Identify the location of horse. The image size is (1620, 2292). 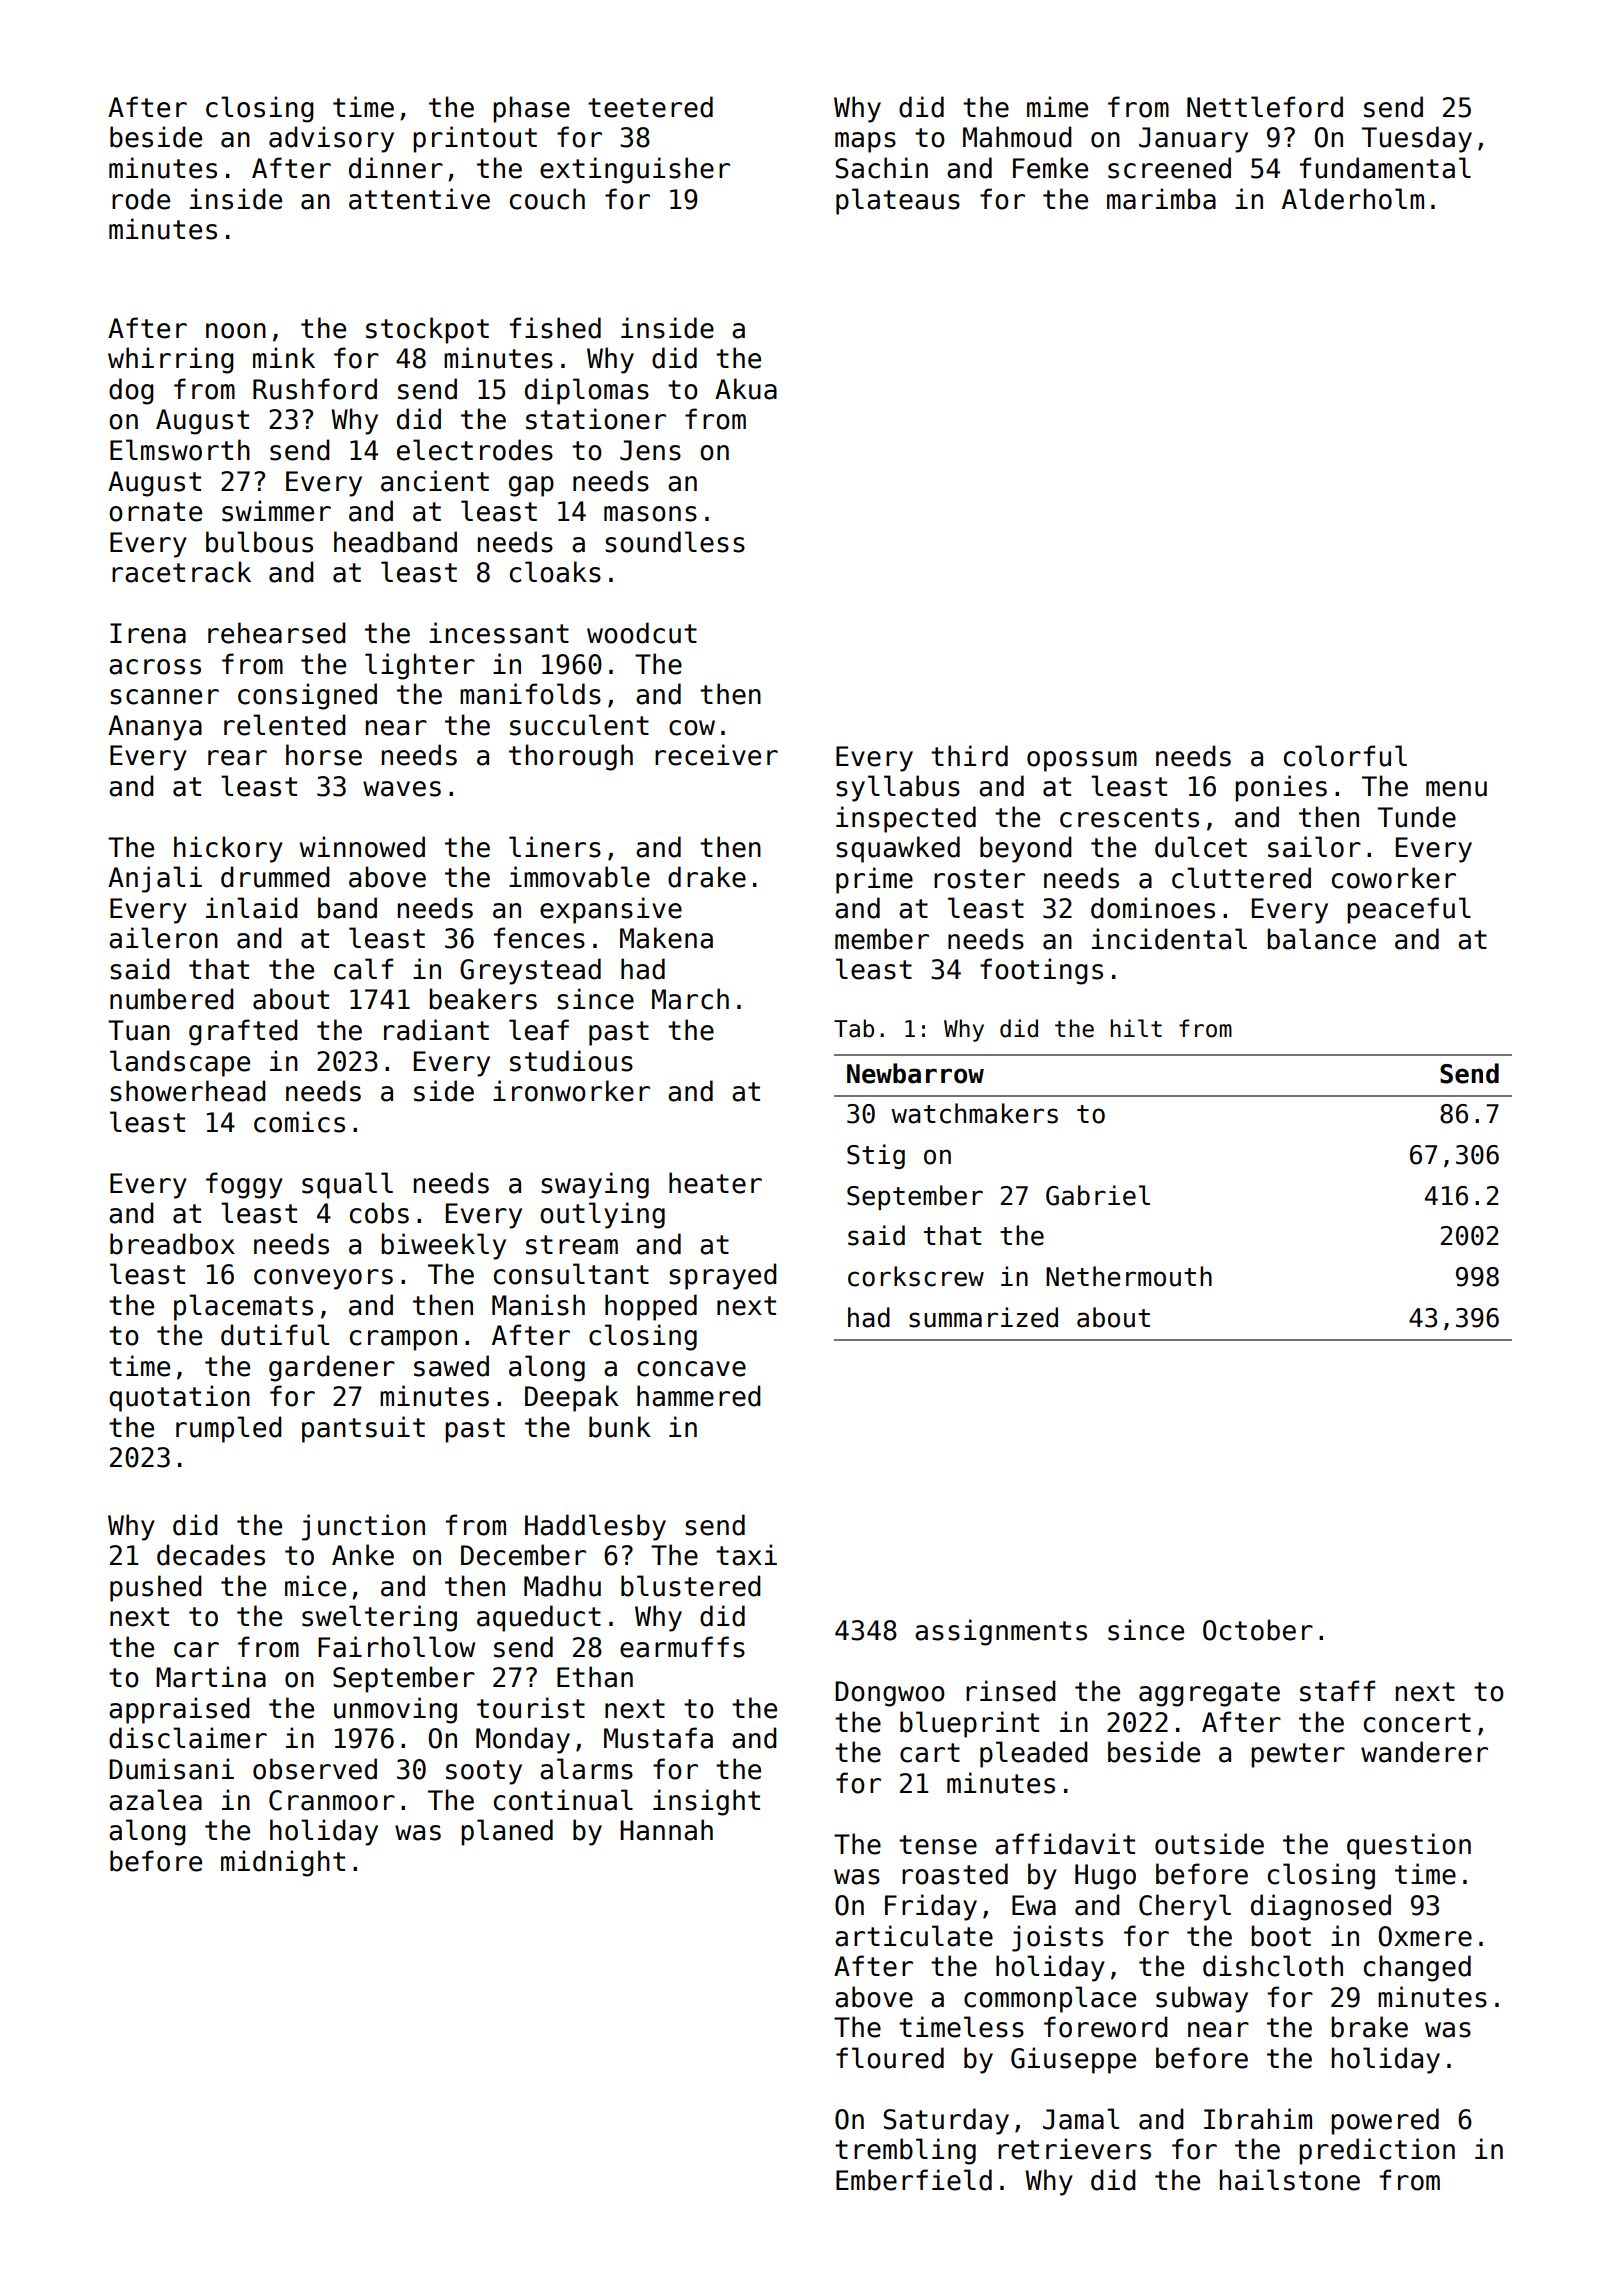
(324, 755).
